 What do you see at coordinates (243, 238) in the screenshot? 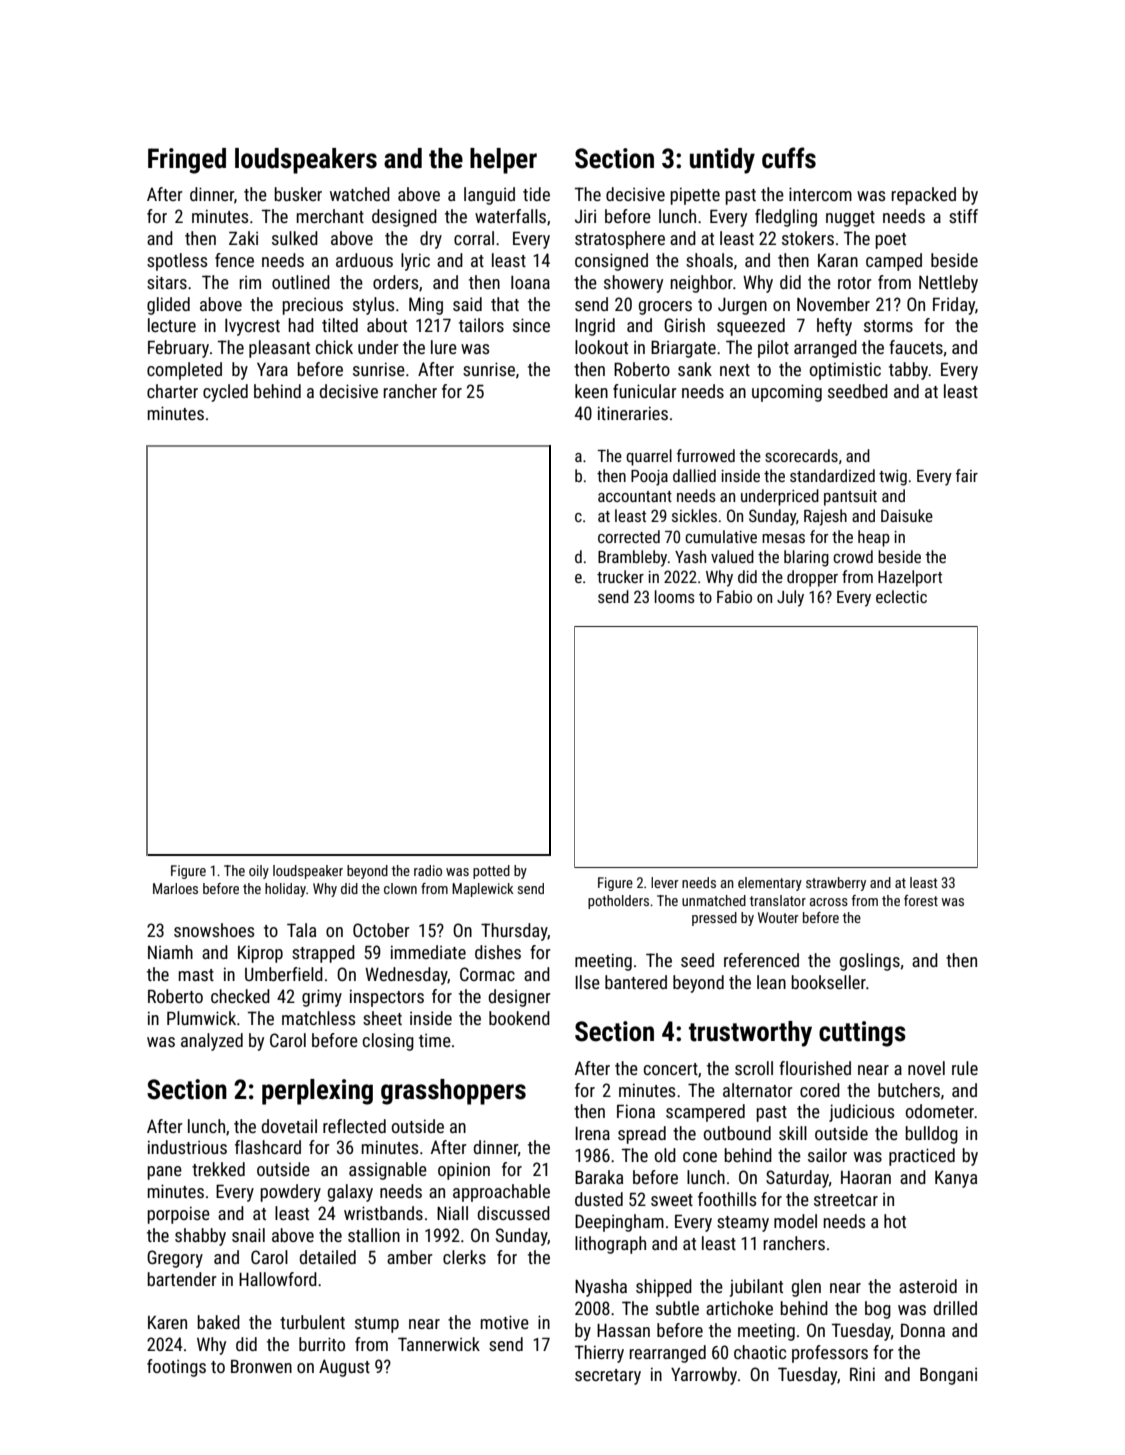
I see `Zaki` at bounding box center [243, 238].
